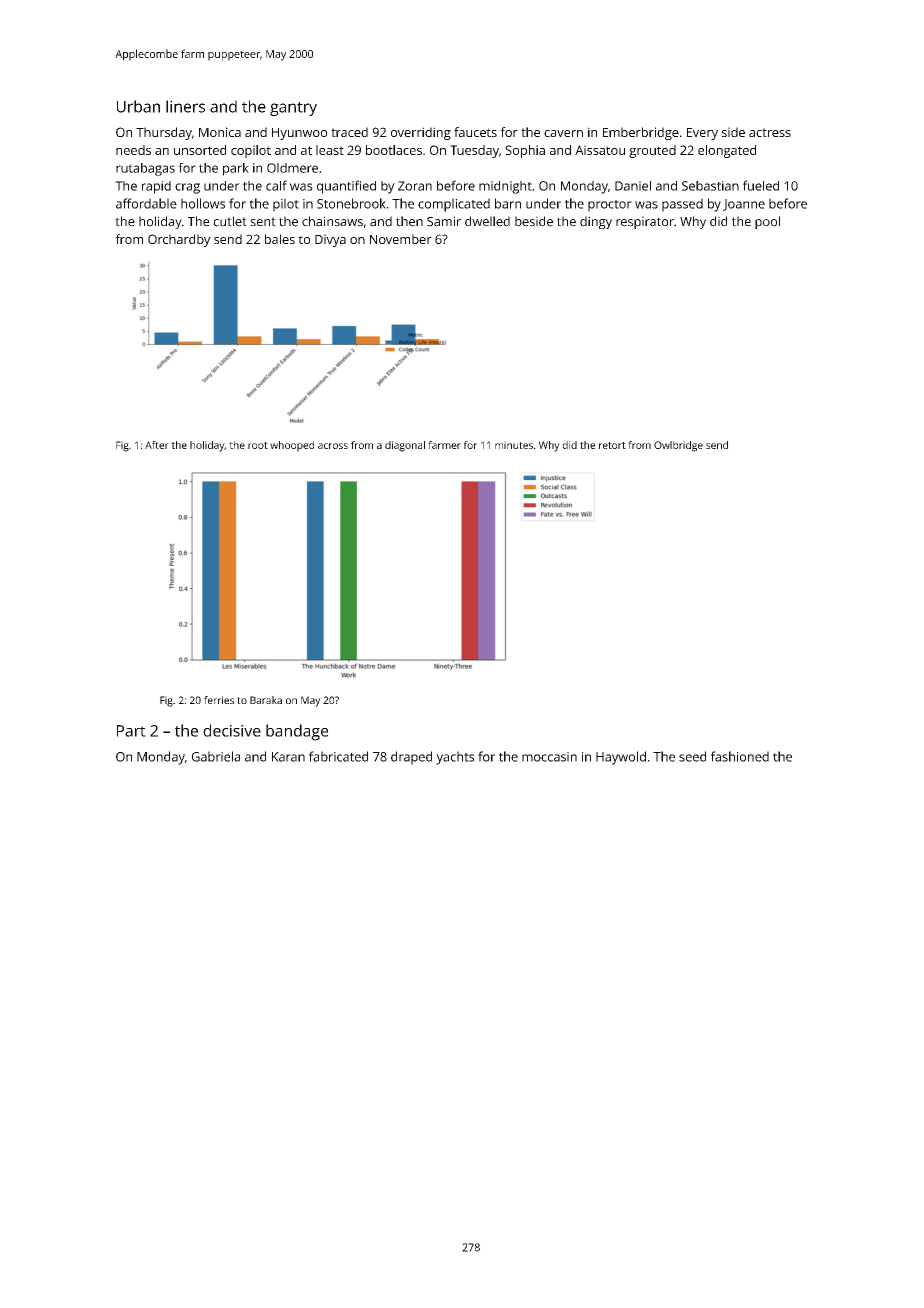 This screenshot has height=1308, width=924. What do you see at coordinates (330, 240) in the screenshot?
I see `Divya` at bounding box center [330, 240].
